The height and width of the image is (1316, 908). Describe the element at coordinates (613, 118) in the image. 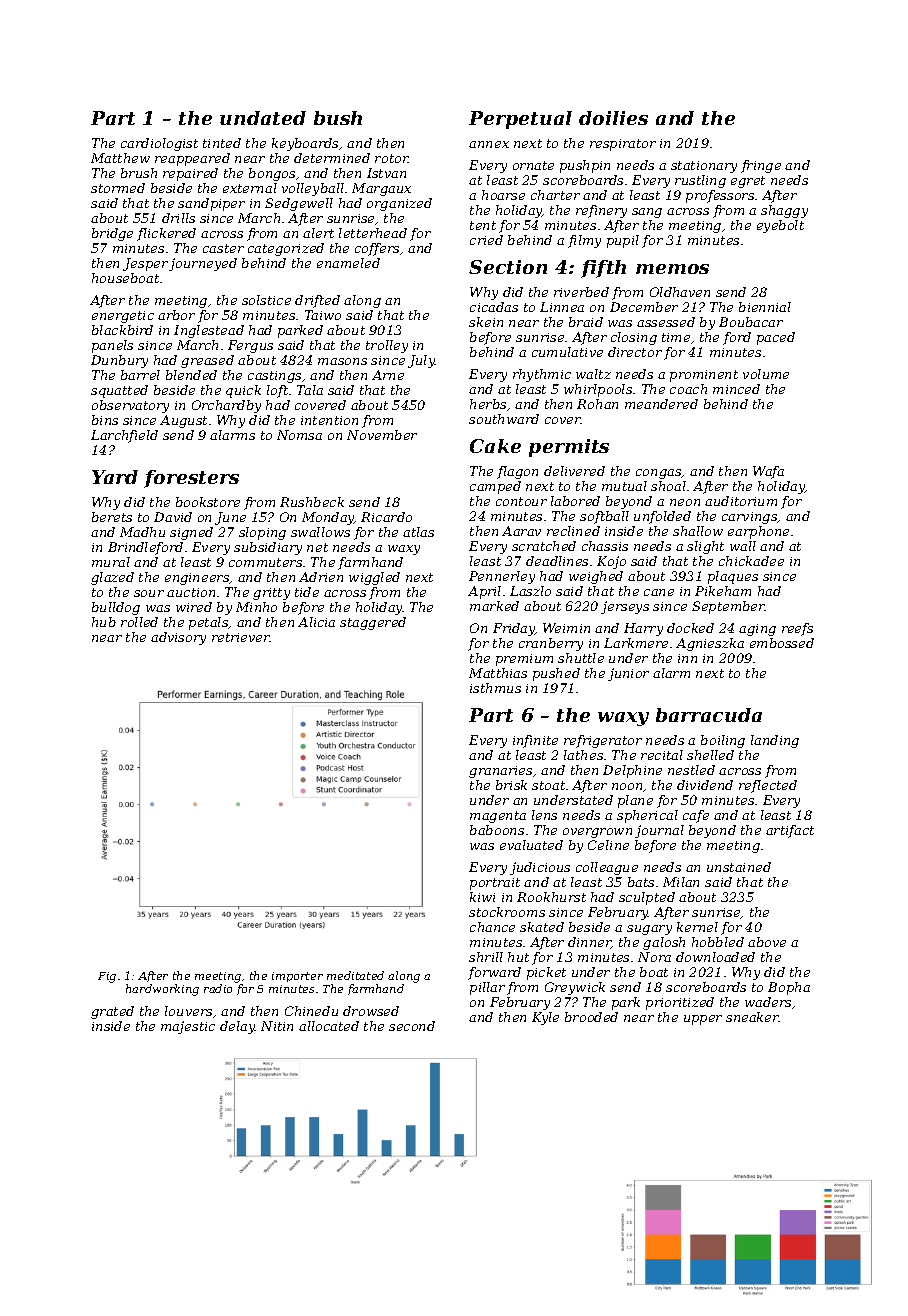

I see `doilies` at that location.
